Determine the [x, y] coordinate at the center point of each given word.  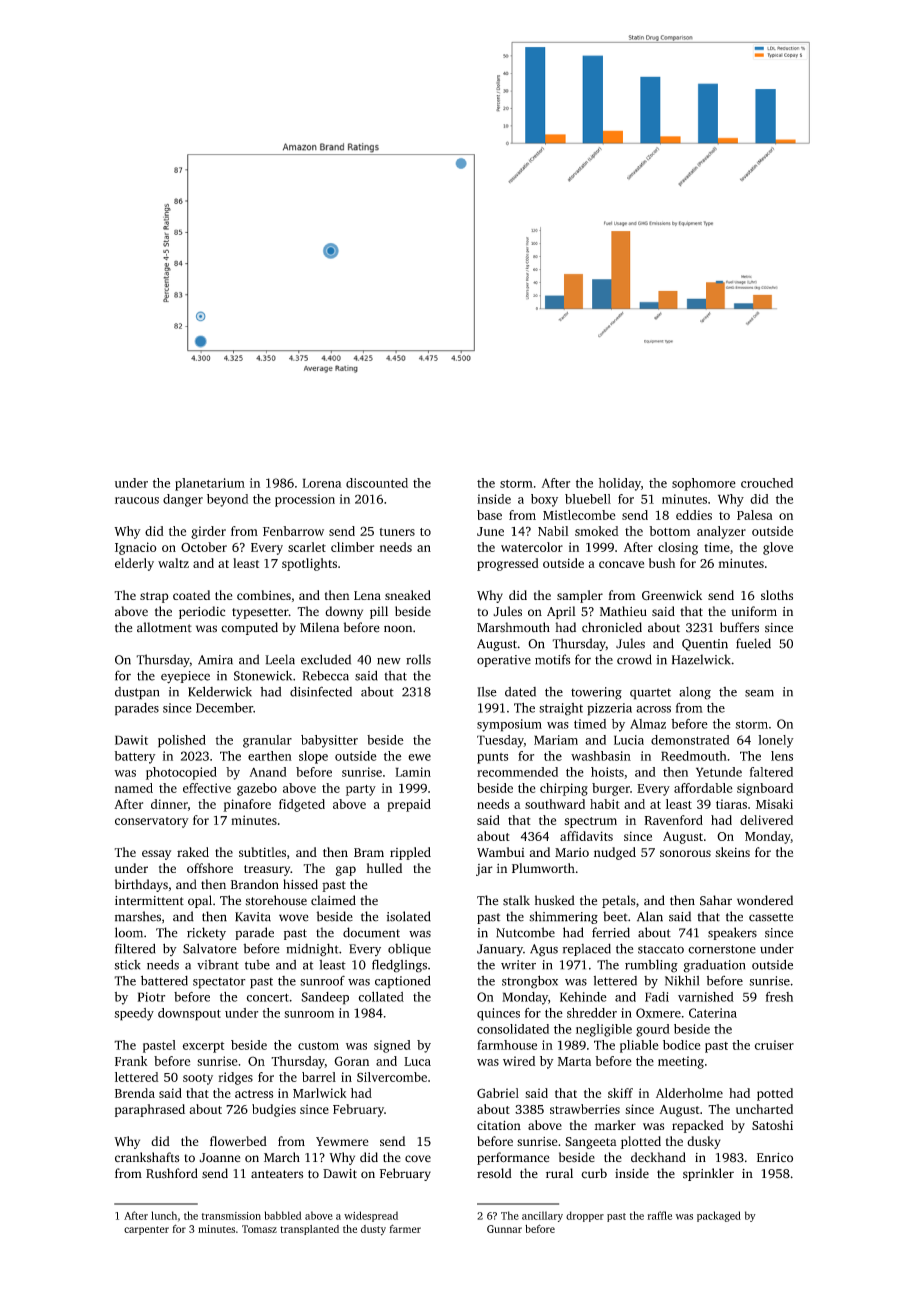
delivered [766, 820]
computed [249, 628]
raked [193, 852]
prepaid [409, 805]
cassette [771, 917]
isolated [409, 916]
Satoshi [772, 1125]
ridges [235, 1078]
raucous [137, 500]
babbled [283, 1215]
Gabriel [498, 1093]
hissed [300, 884]
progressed [508, 564]
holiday [620, 484]
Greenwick [672, 595]
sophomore [704, 484]
